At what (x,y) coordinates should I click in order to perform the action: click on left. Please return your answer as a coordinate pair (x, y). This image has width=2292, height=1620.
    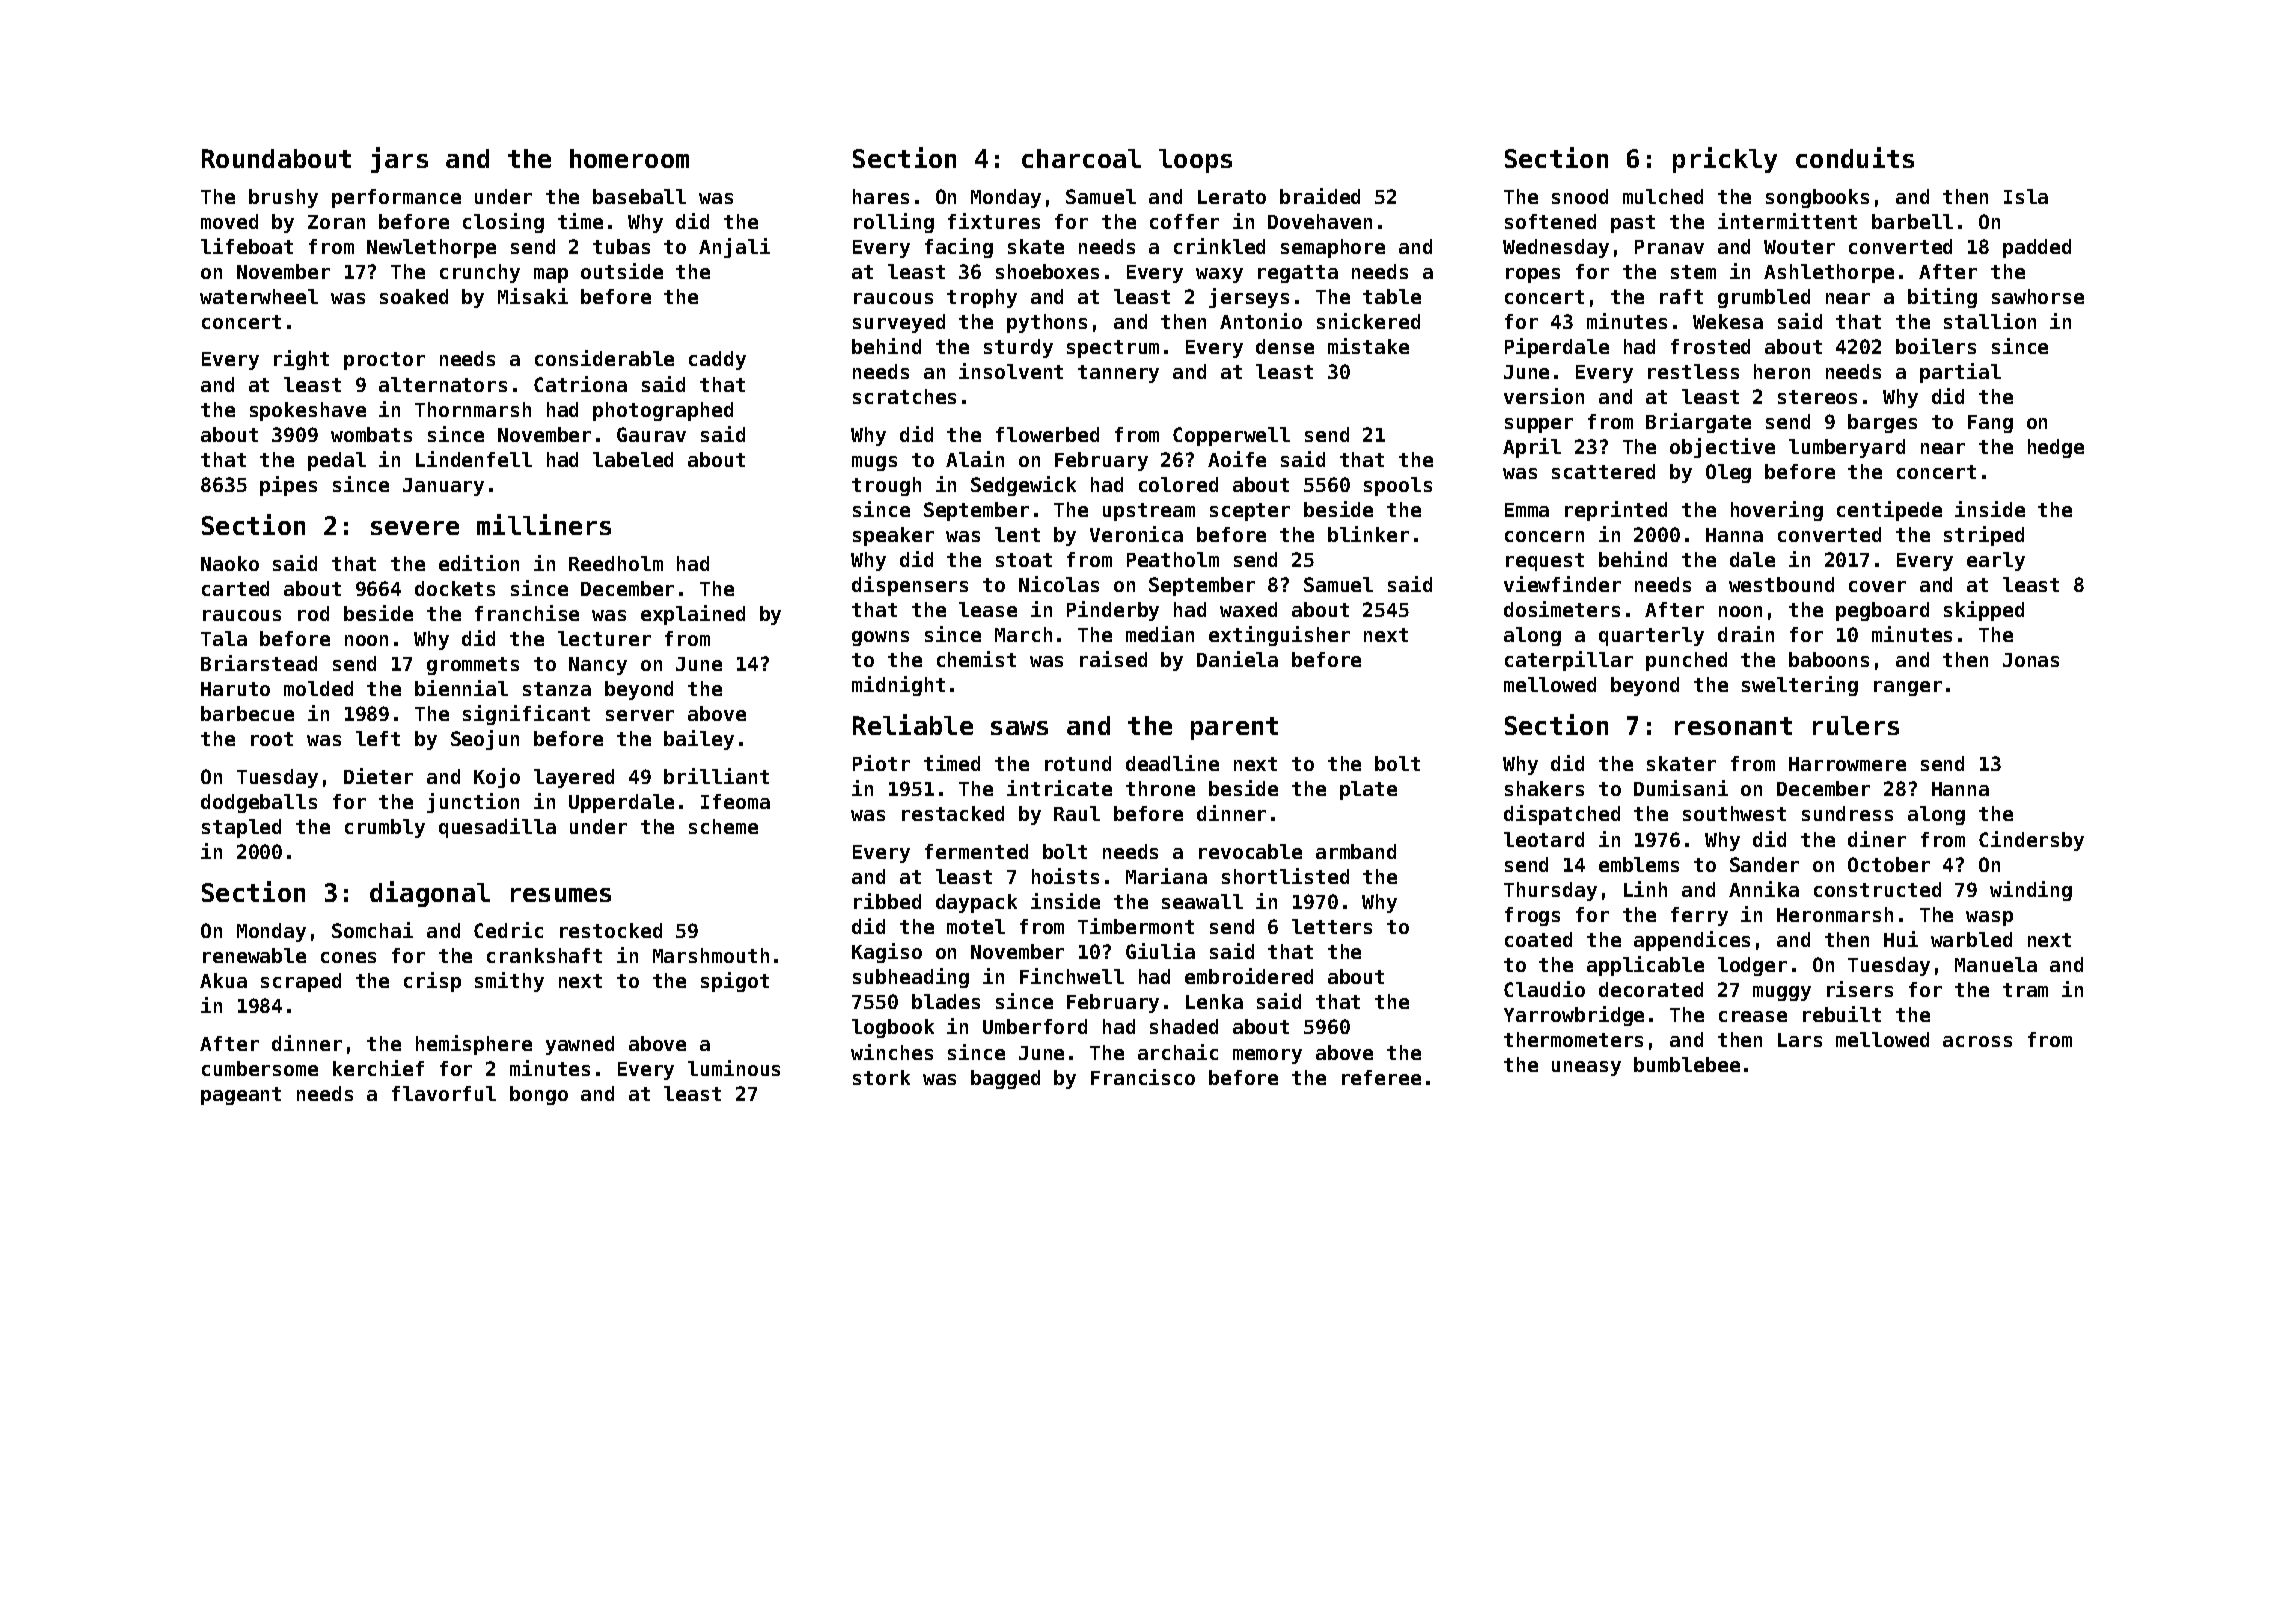
    Looking at the image, I should click on (378, 738).
